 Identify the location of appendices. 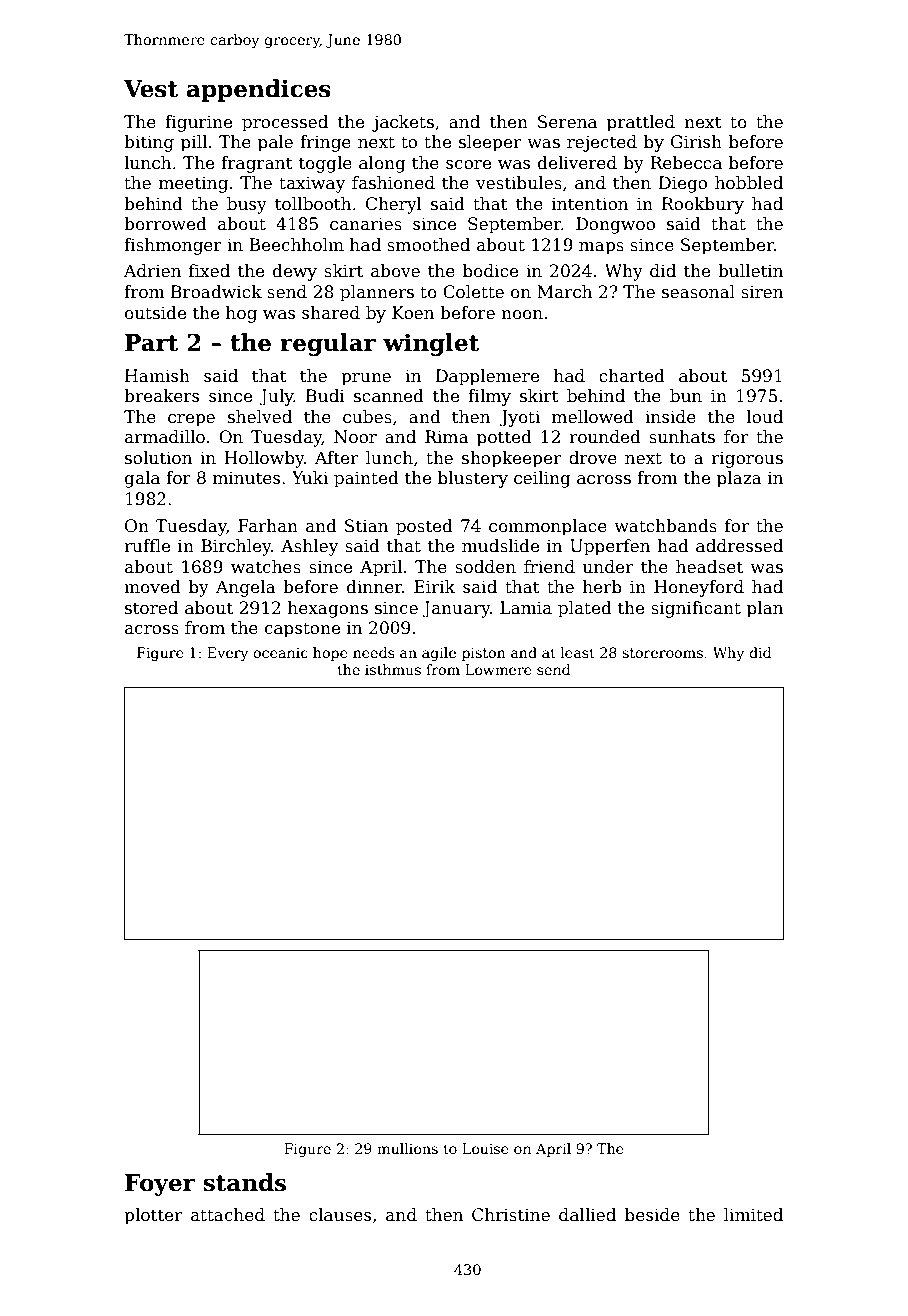
(259, 90).
